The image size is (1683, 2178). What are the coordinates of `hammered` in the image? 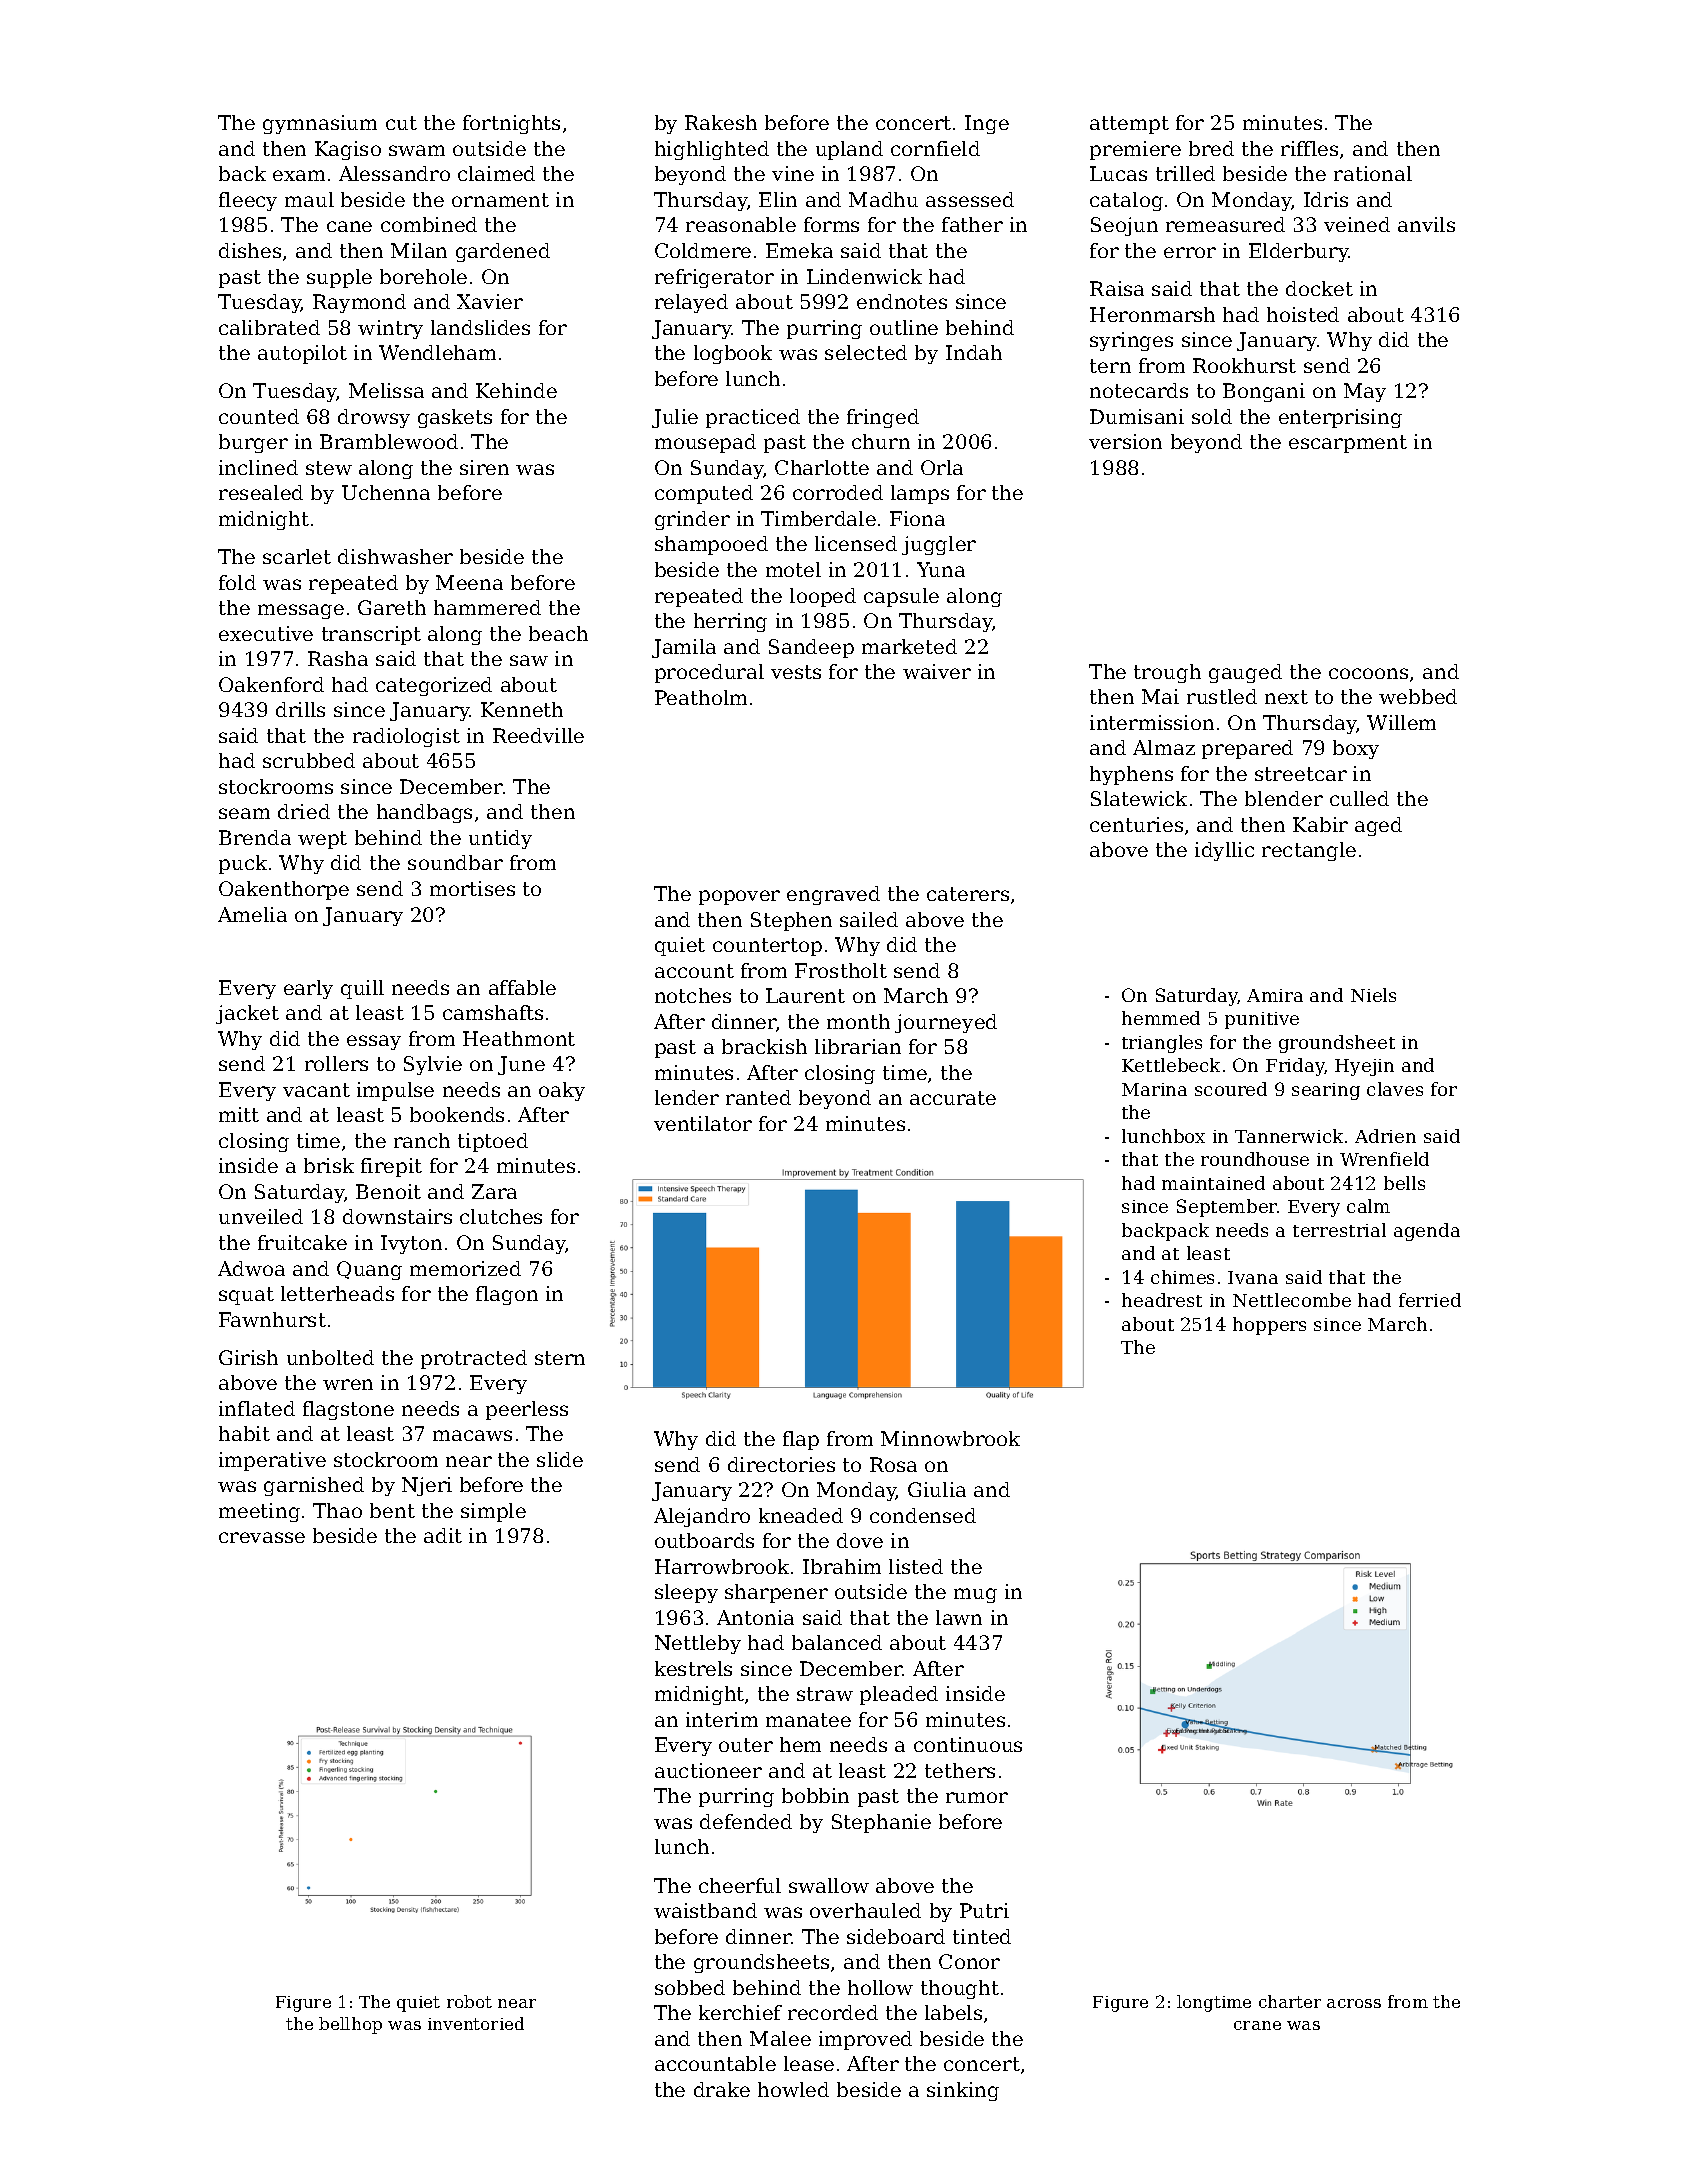 It's located at (487, 607).
